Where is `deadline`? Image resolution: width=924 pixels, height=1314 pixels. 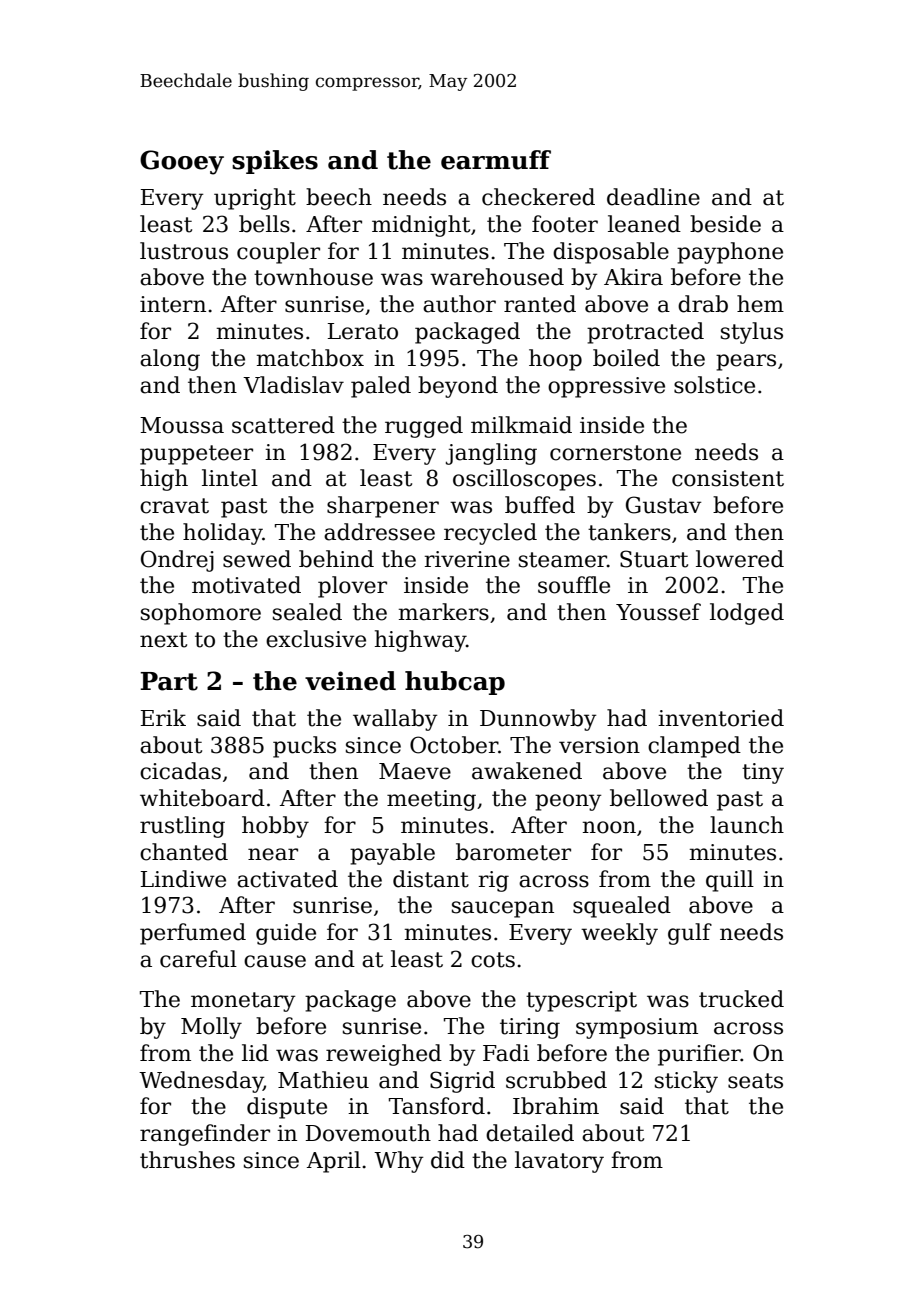
deadline is located at coordinates (653, 197).
